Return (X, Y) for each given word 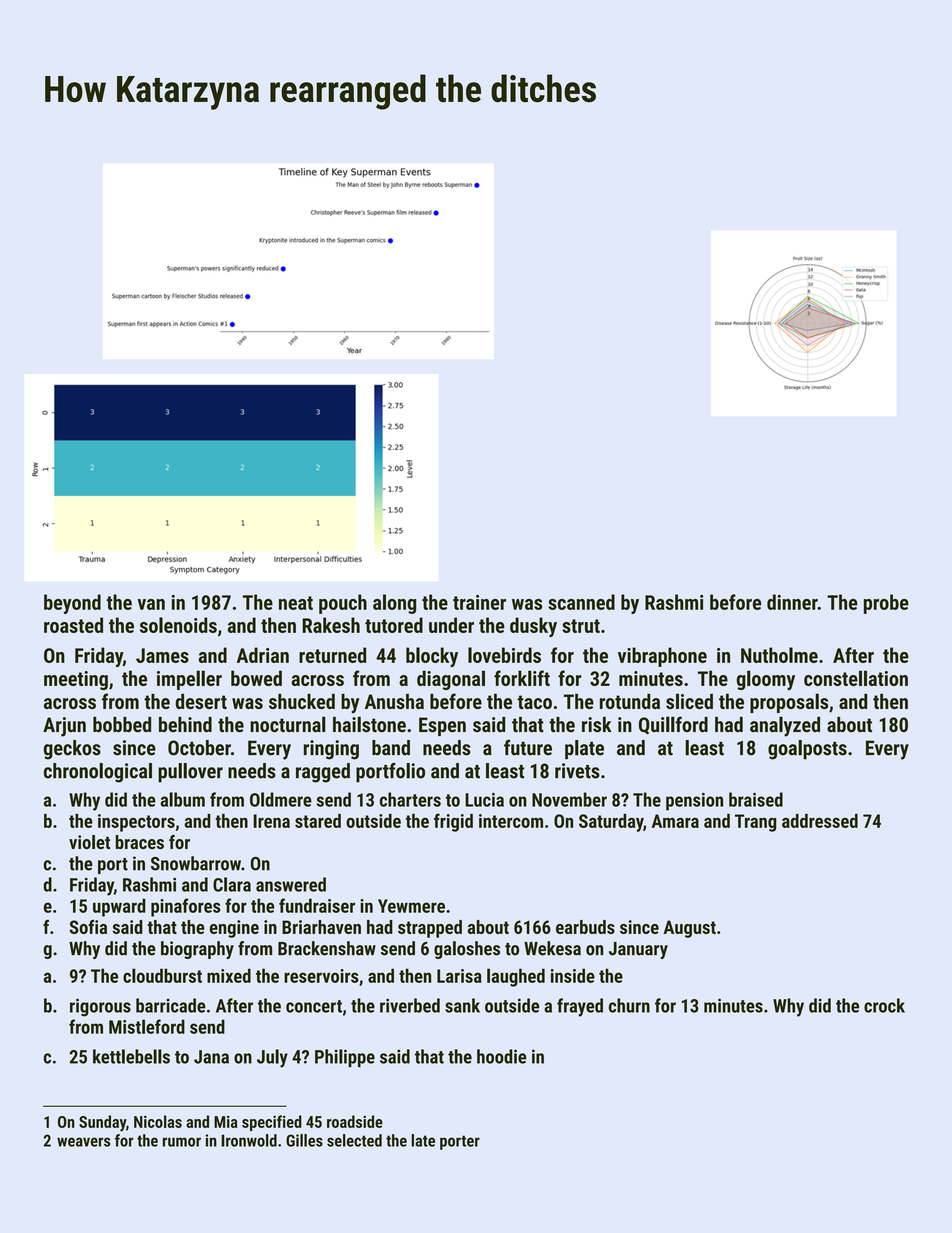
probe (886, 604)
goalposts (807, 750)
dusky (533, 627)
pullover (190, 773)
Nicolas (158, 1121)
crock (884, 1005)
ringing (331, 750)
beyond (72, 604)
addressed (820, 821)
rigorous (100, 1007)
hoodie (501, 1056)
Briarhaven (321, 927)
